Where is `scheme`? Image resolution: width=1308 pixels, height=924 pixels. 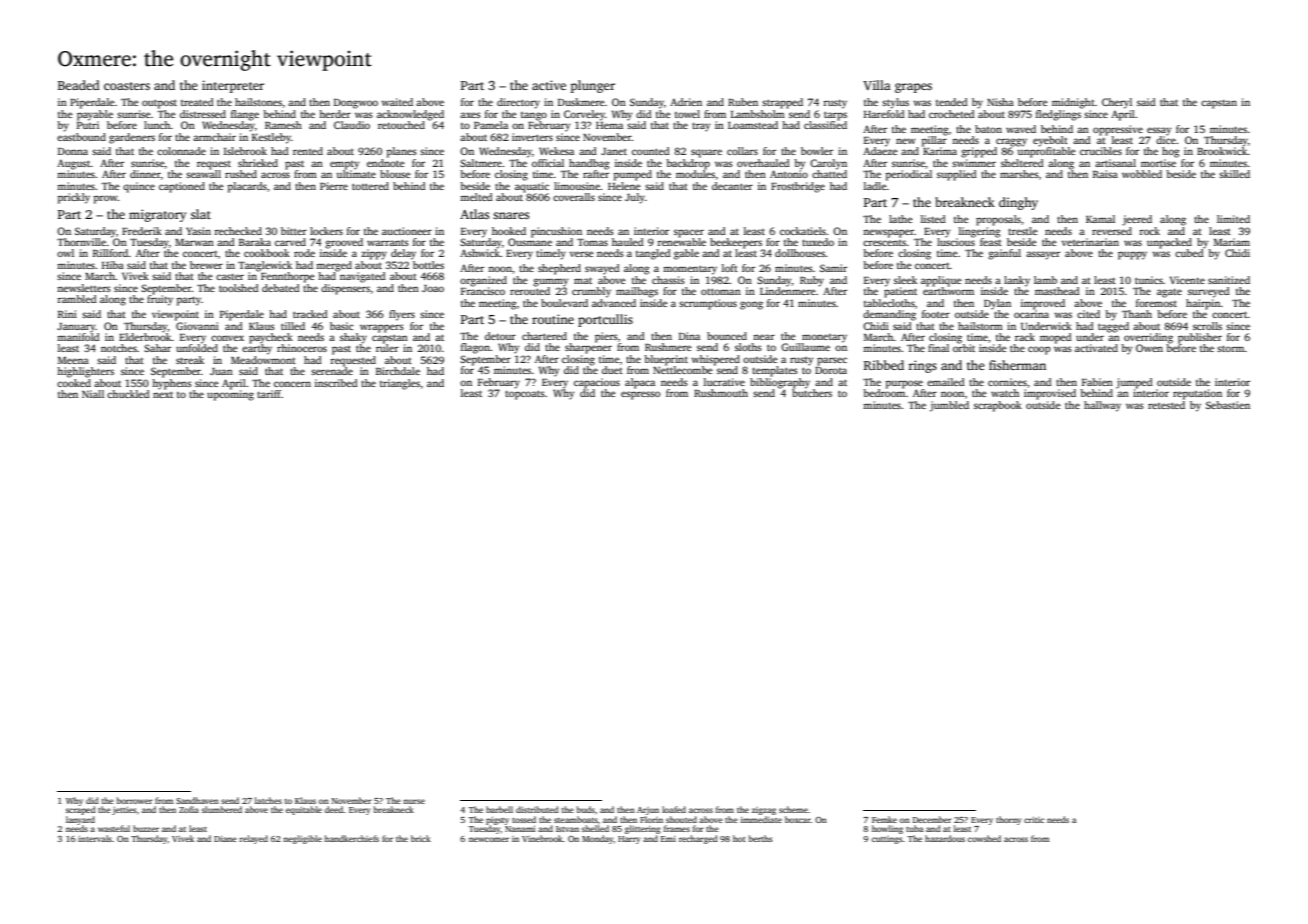 scheme is located at coordinates (793, 809).
